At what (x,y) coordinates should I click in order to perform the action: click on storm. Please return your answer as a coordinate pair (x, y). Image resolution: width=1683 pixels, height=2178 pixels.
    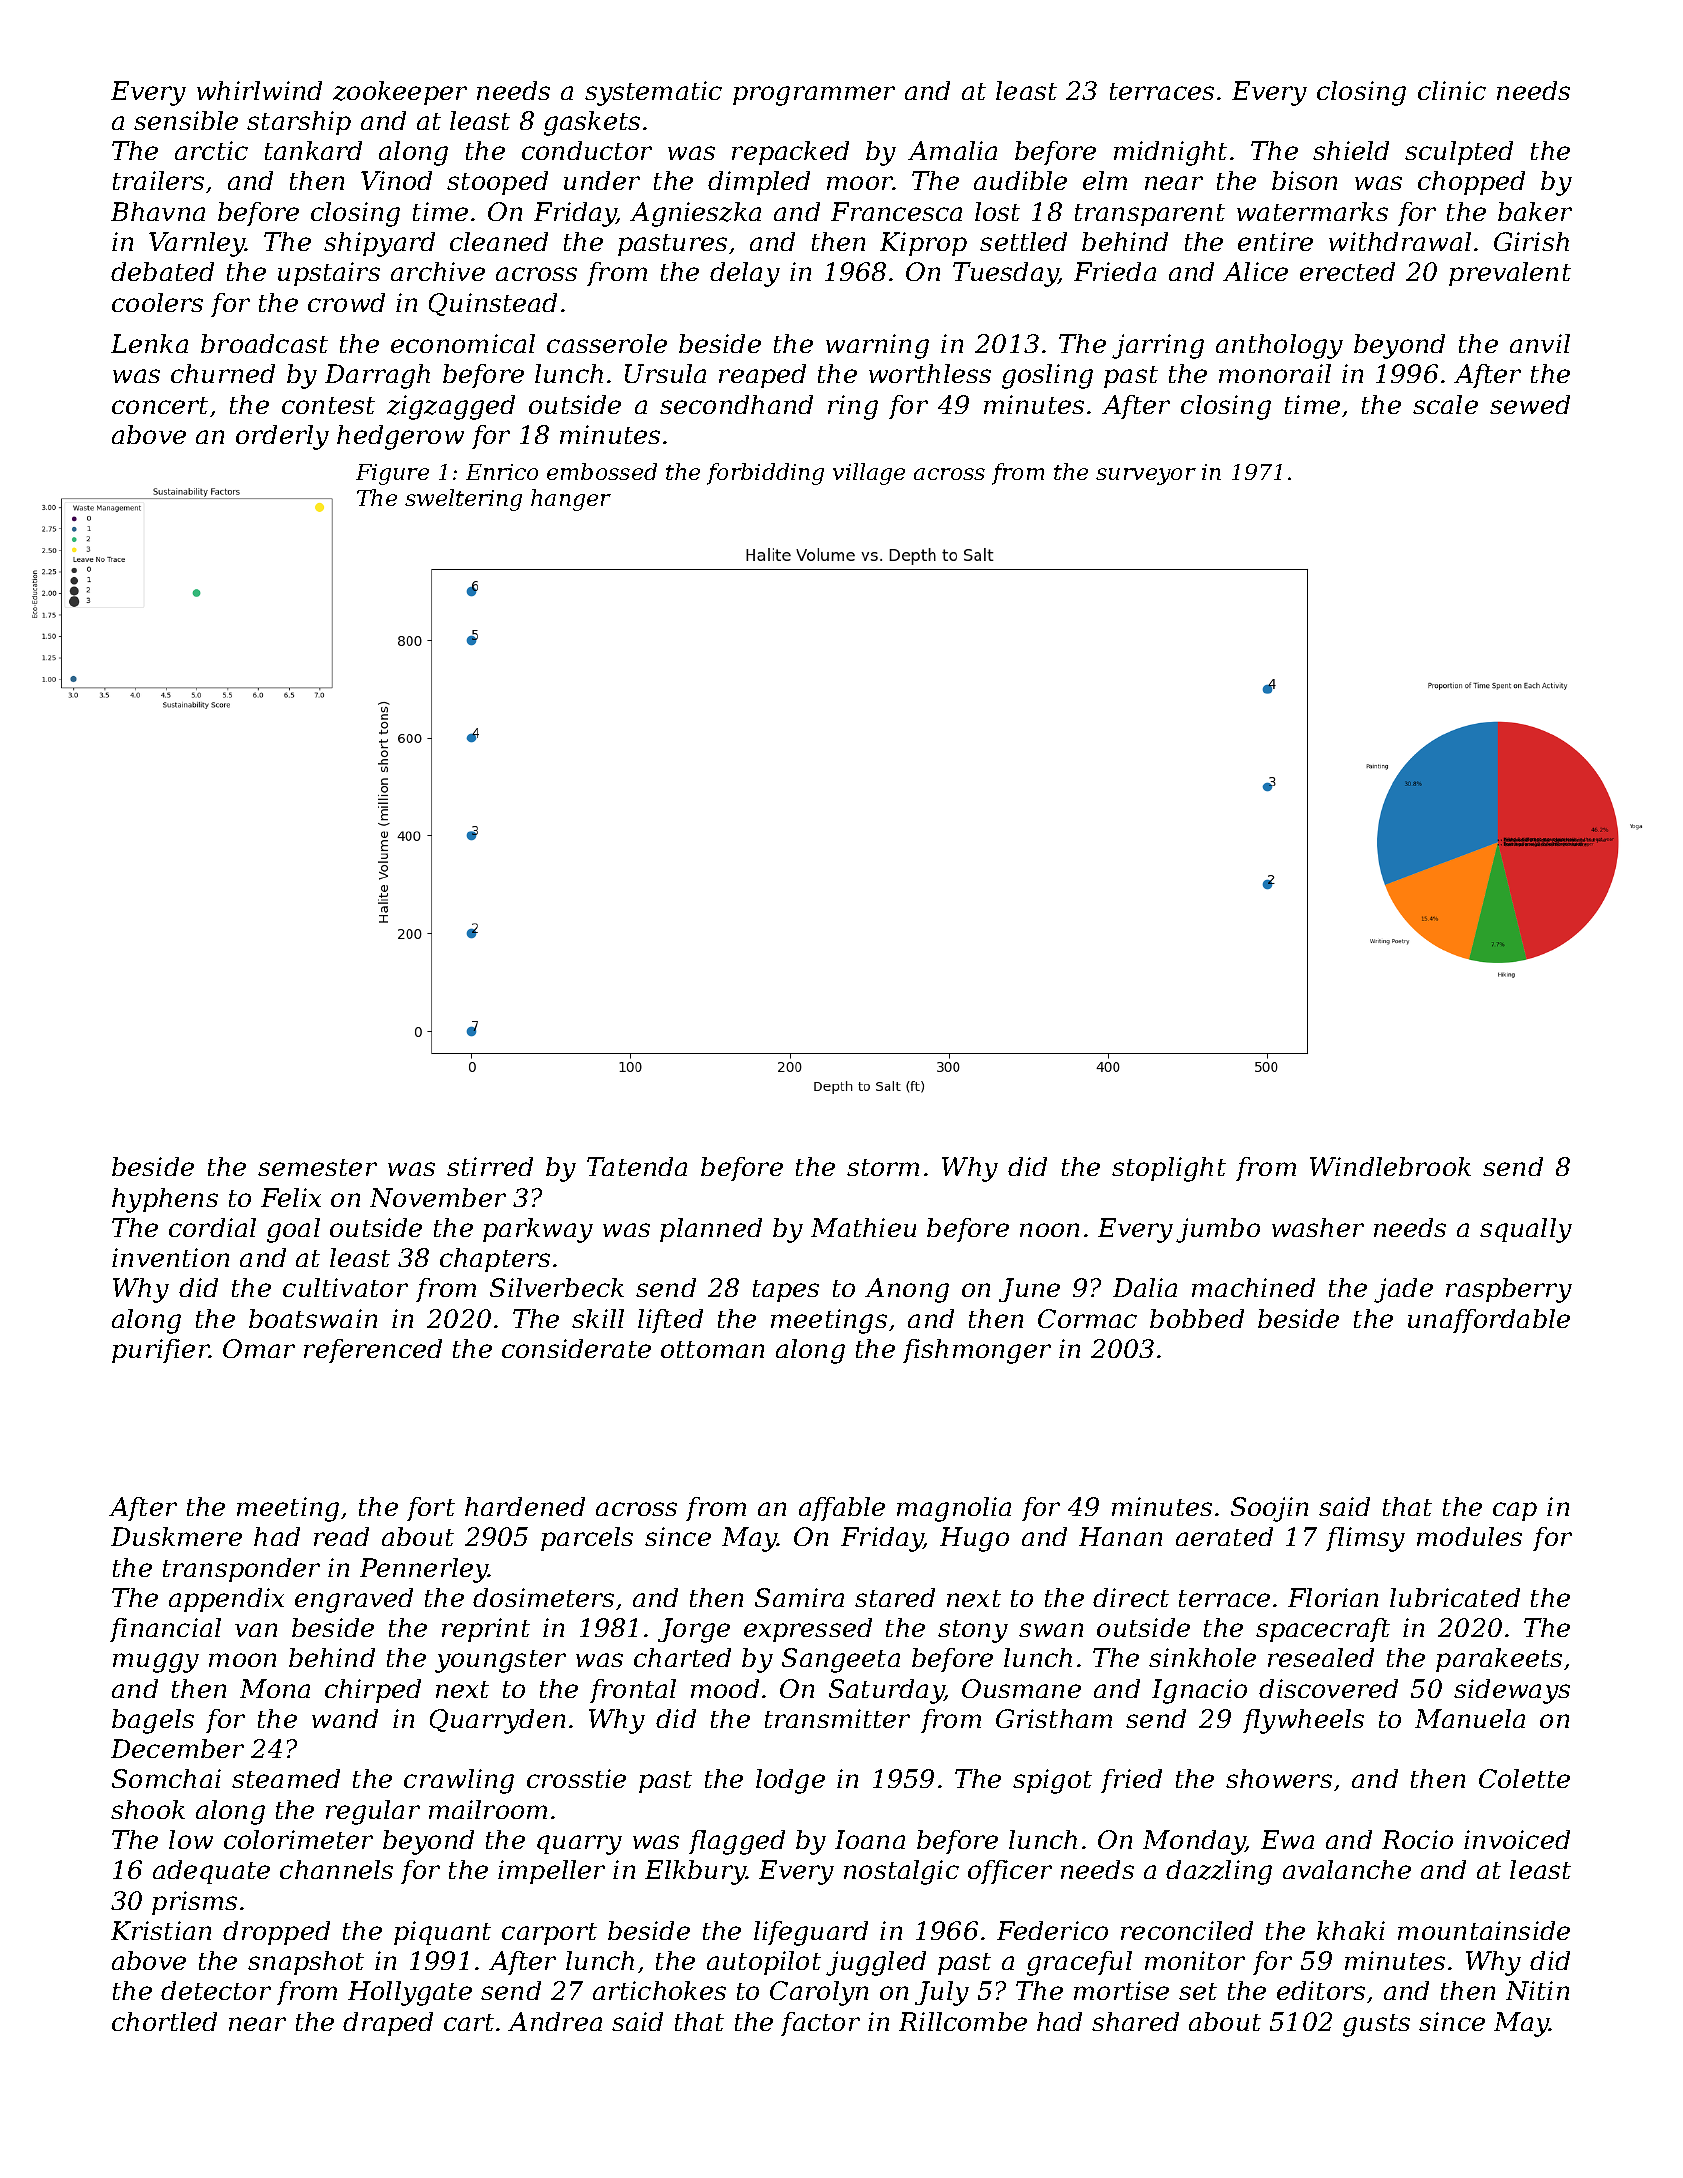
    Looking at the image, I should click on (883, 1167).
